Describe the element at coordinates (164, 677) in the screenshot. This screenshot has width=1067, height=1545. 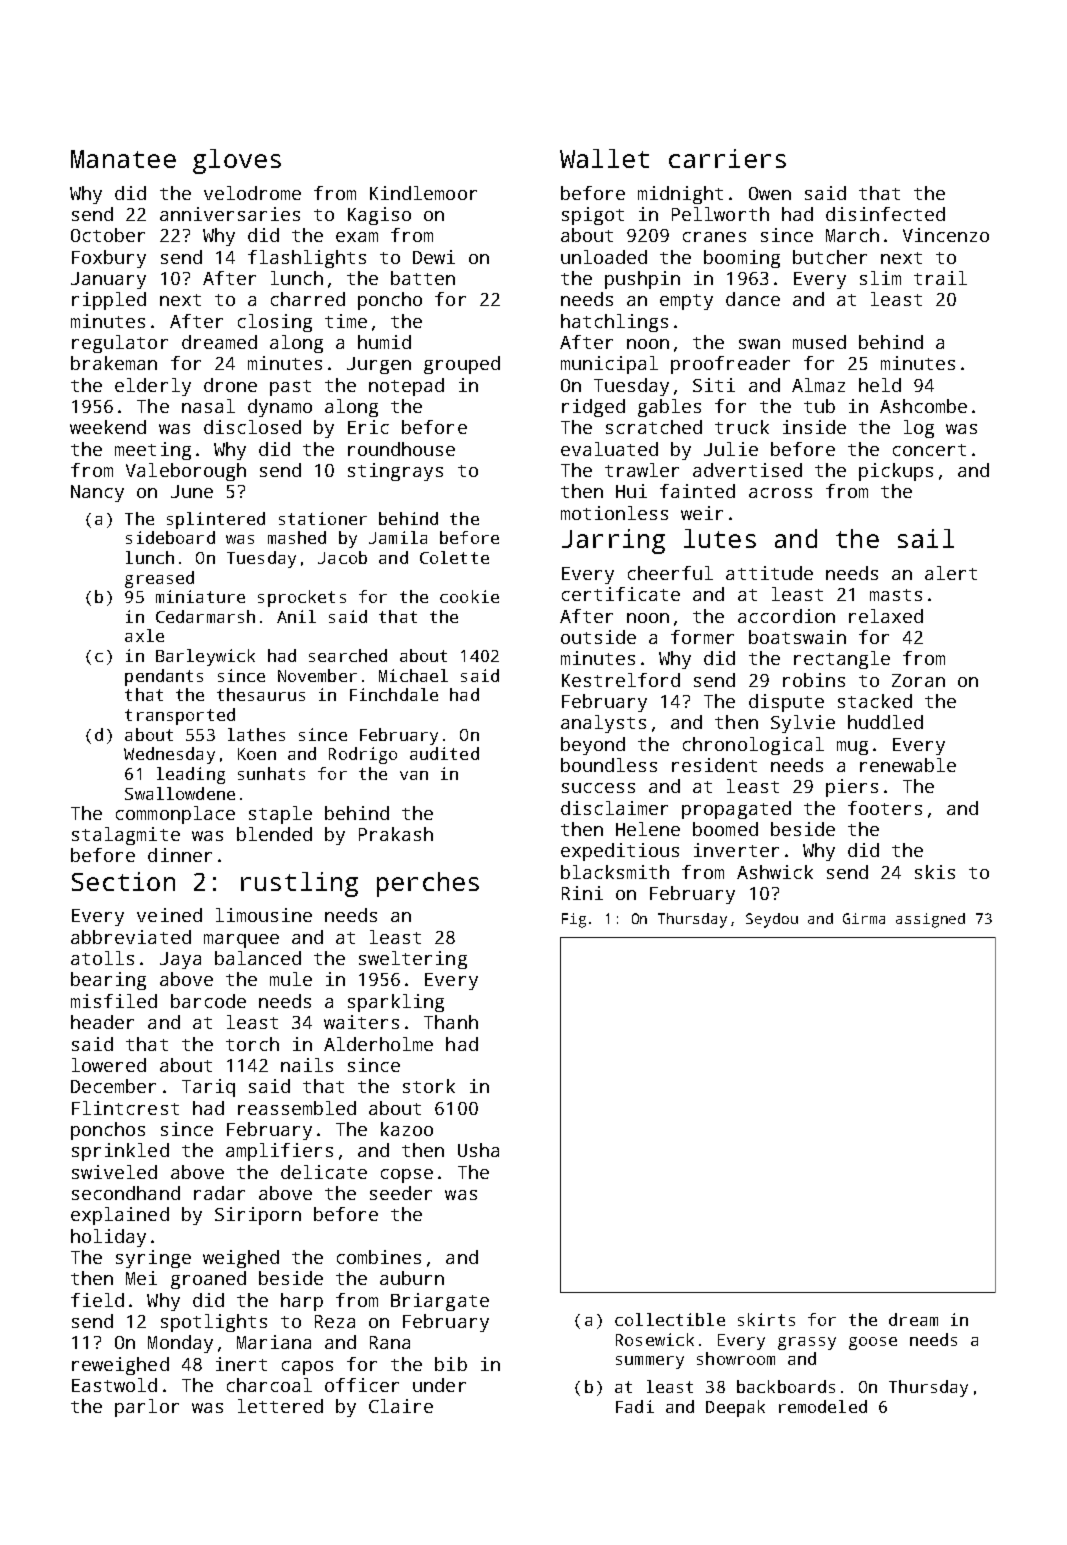
I see `pendants` at that location.
